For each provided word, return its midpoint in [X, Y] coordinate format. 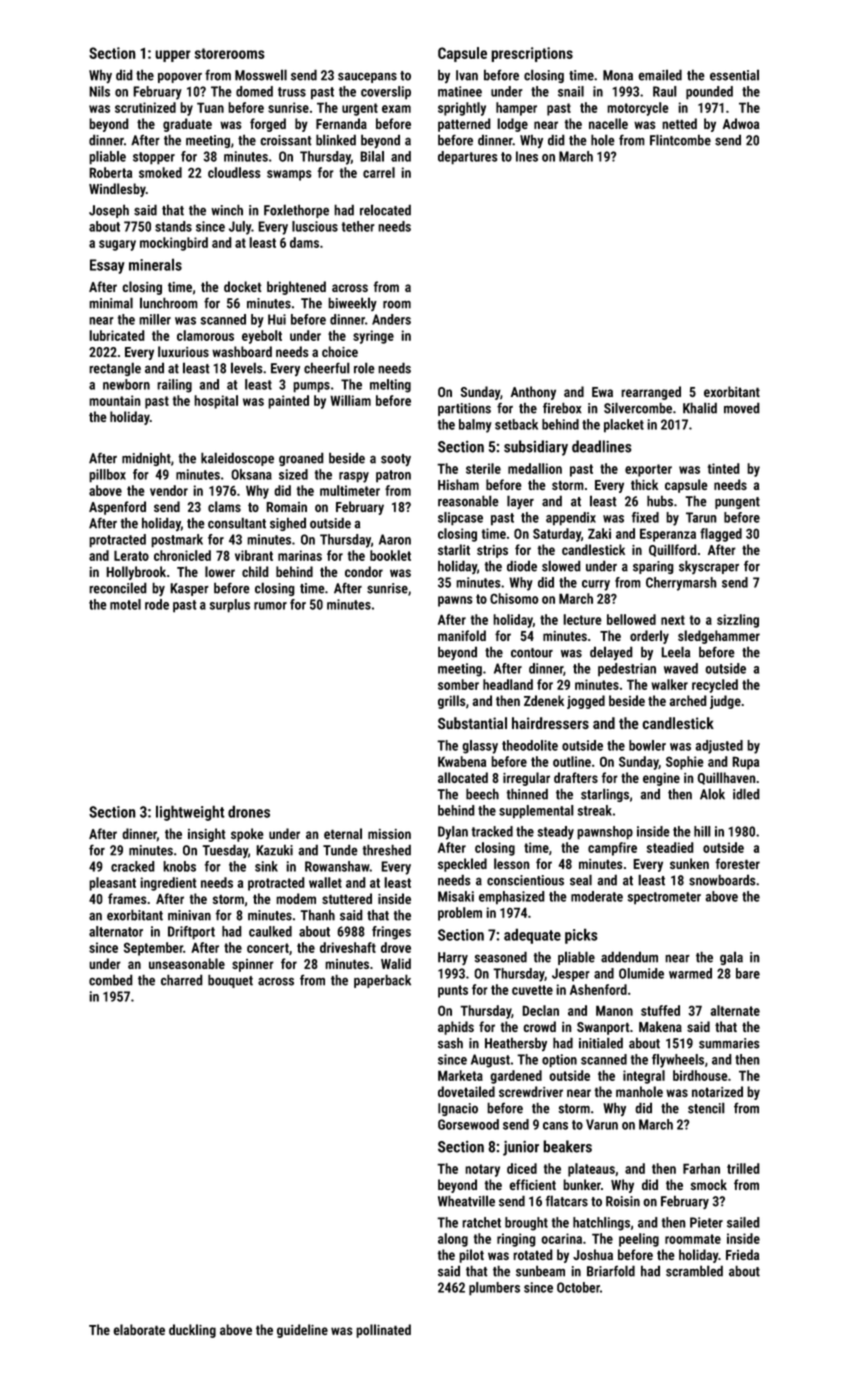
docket [243, 286]
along [453, 1240]
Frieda [742, 1254]
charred [182, 980]
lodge [512, 125]
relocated [385, 210]
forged [268, 125]
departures [468, 158]
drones [249, 811]
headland [508, 684]
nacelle [608, 123]
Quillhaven [726, 778]
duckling [192, 1331]
